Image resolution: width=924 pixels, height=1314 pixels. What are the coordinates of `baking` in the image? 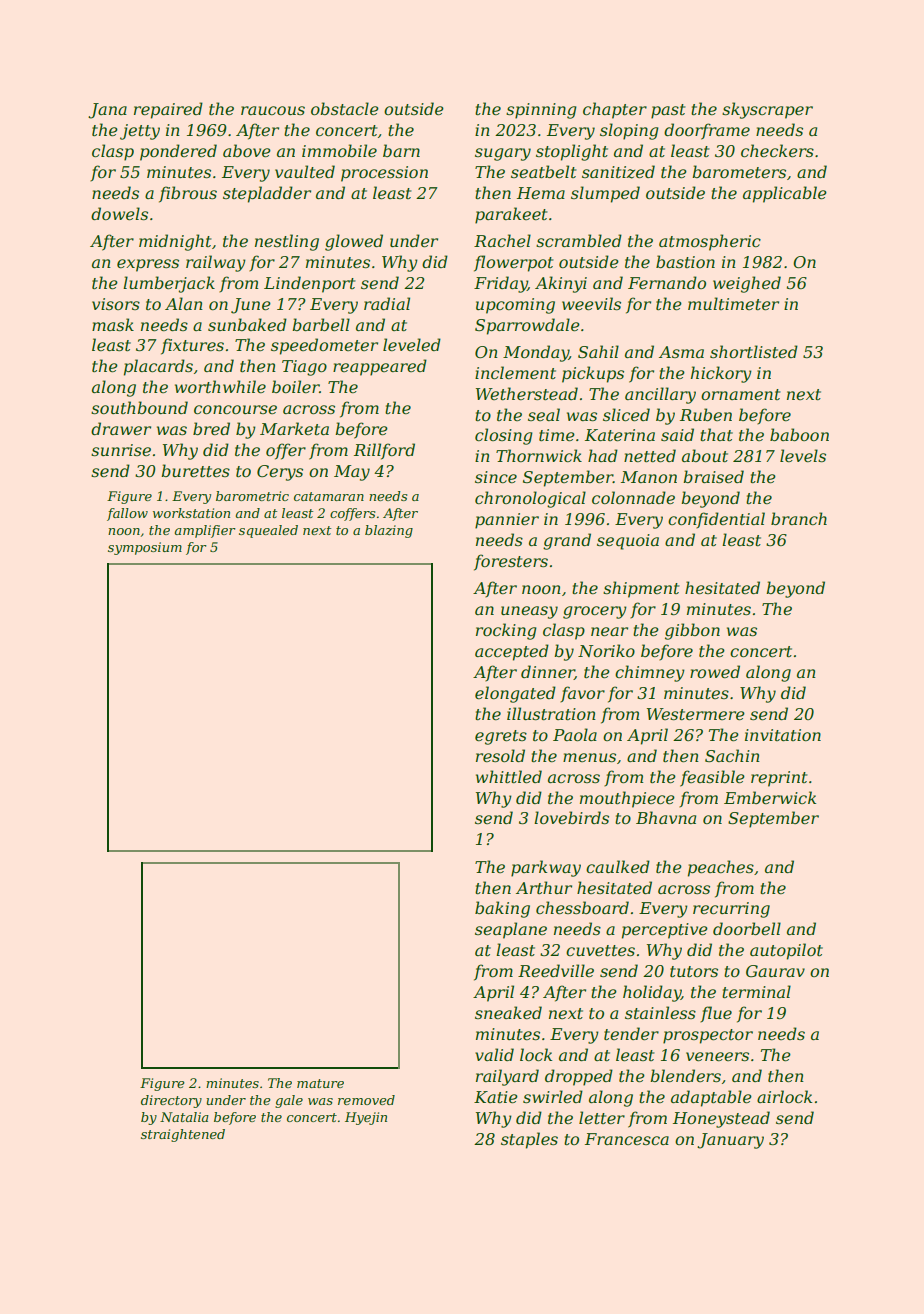 It's located at (502, 909).
